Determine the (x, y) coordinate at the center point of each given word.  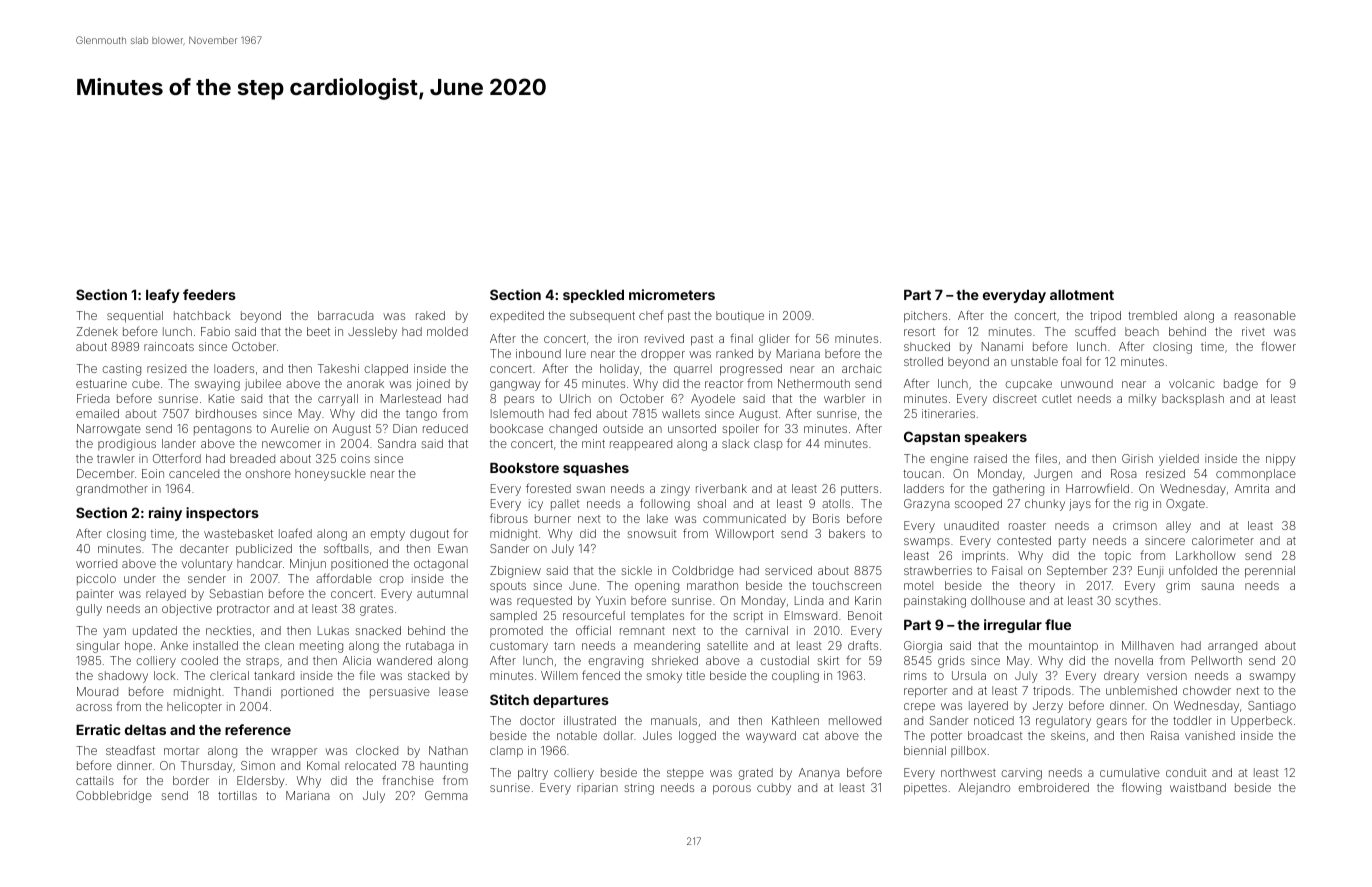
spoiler (740, 430)
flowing (1141, 788)
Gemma (446, 795)
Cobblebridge (114, 797)
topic (1118, 556)
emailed (97, 413)
